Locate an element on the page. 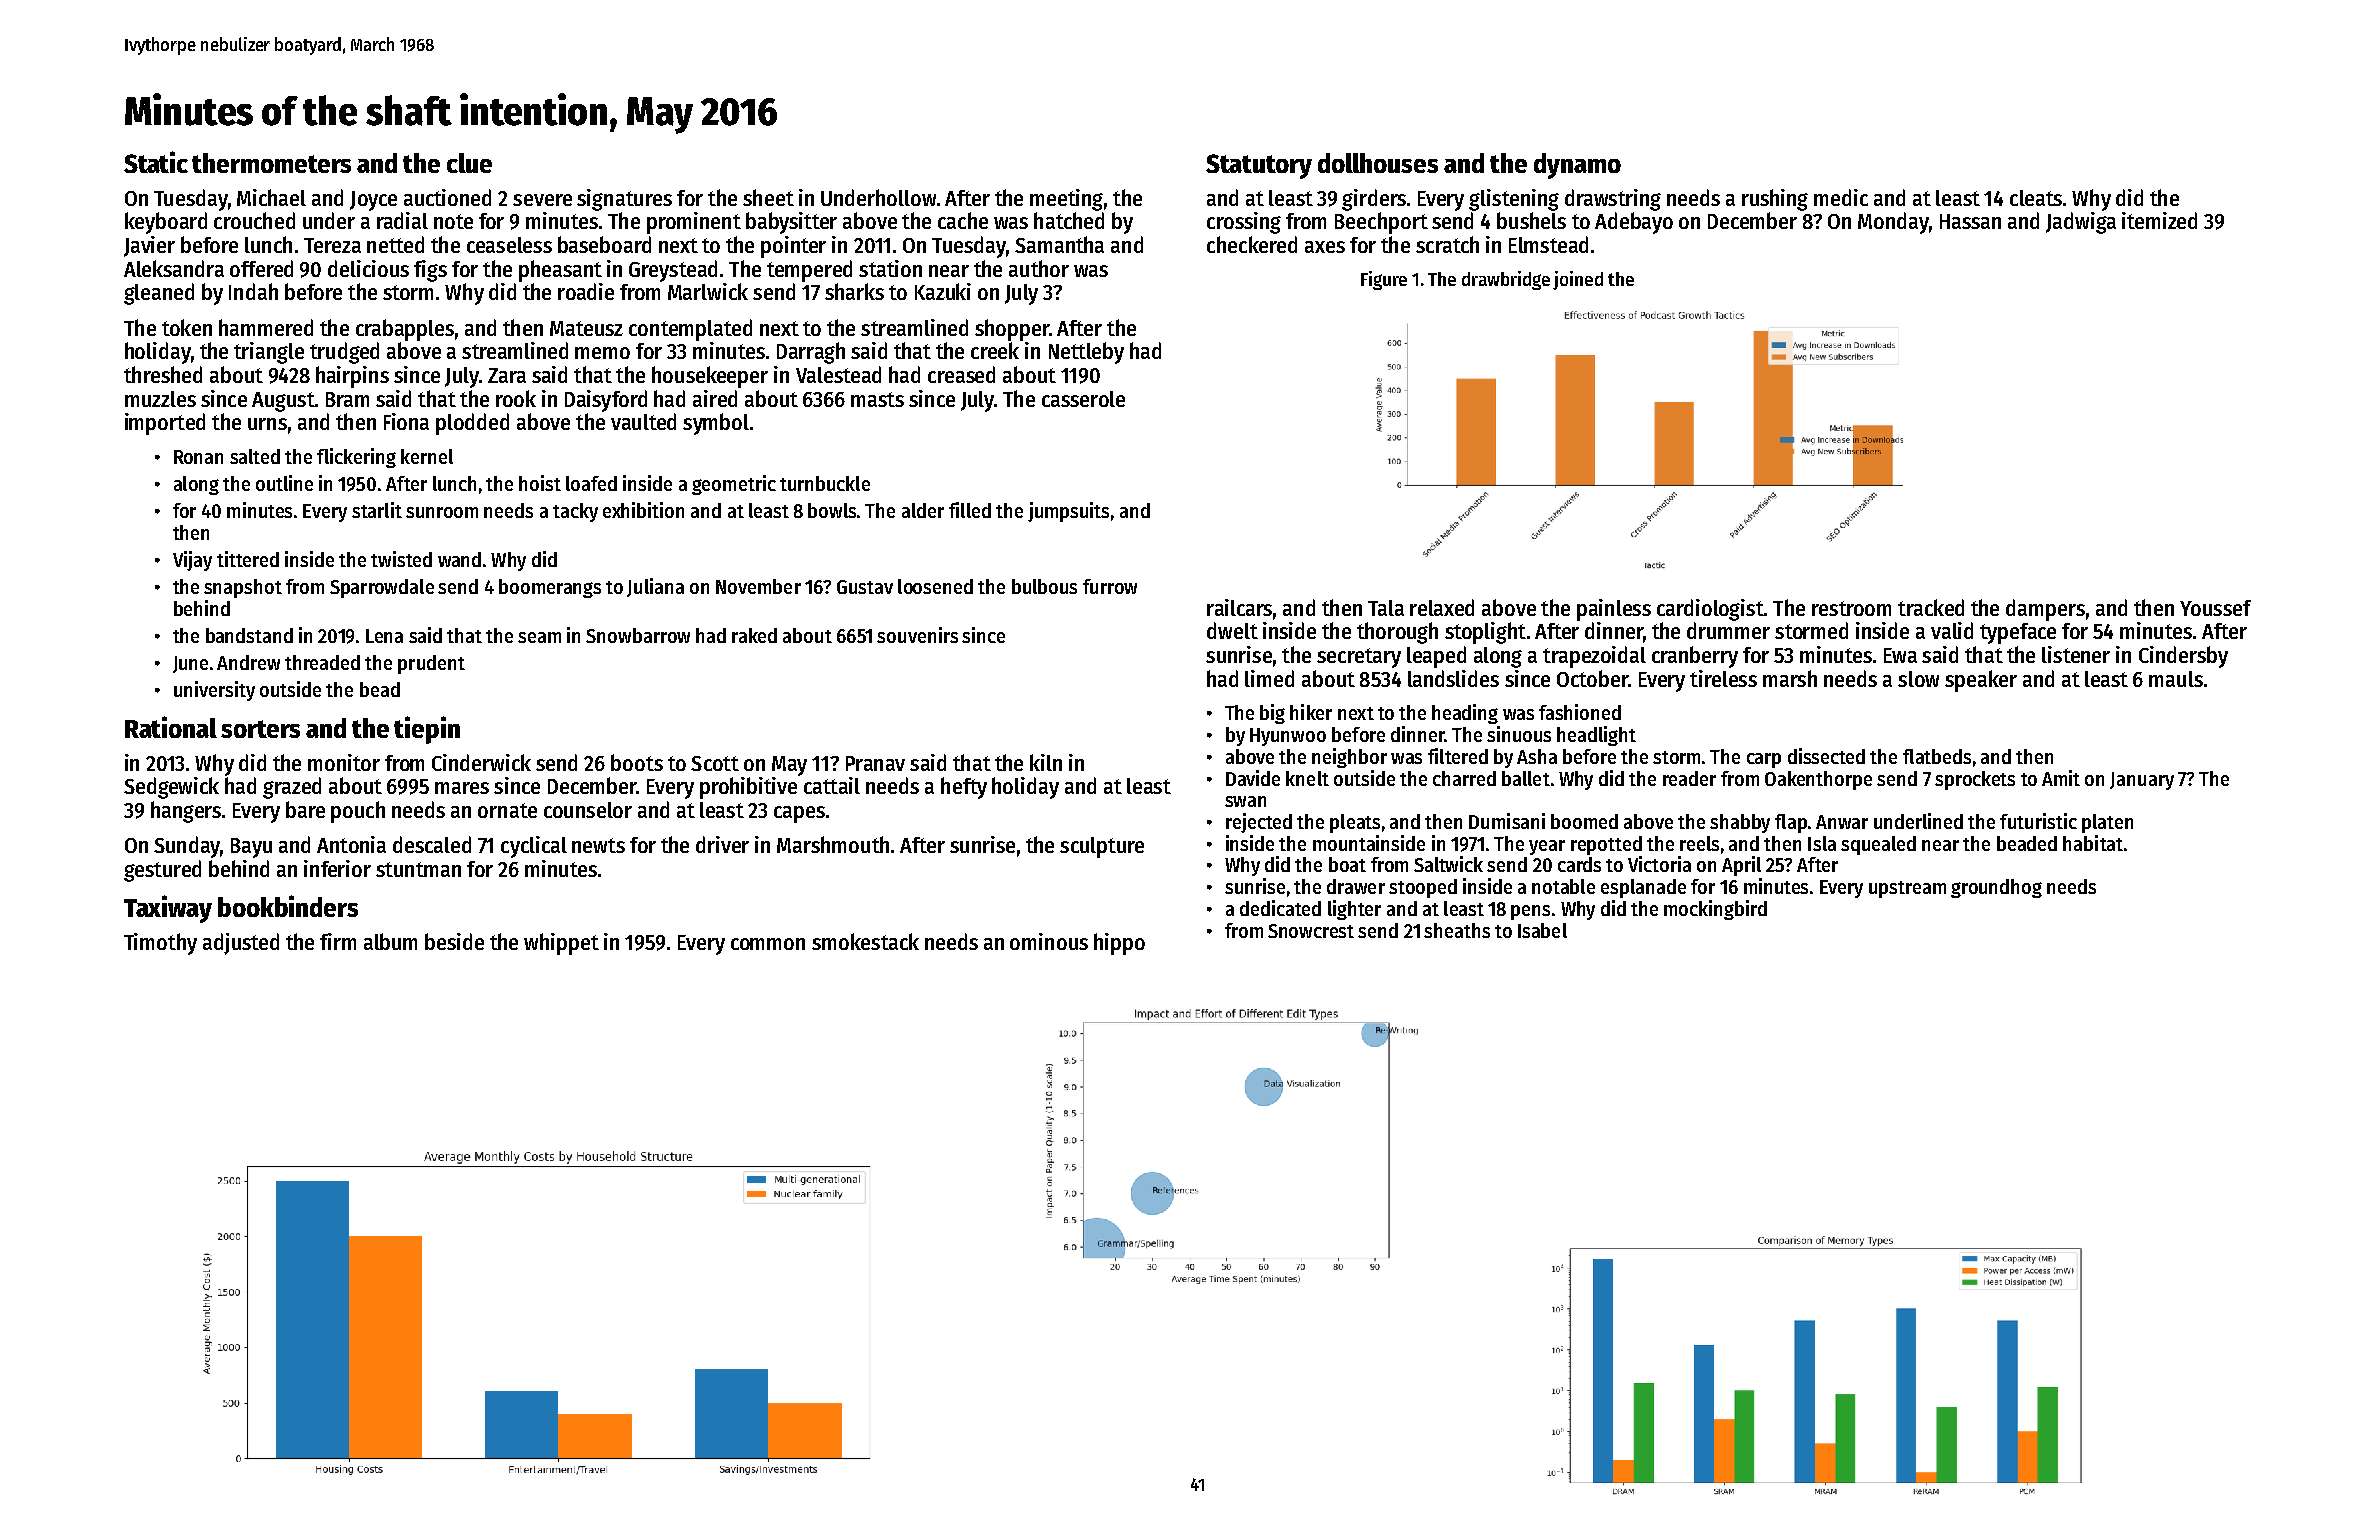  university is located at coordinates (214, 691).
